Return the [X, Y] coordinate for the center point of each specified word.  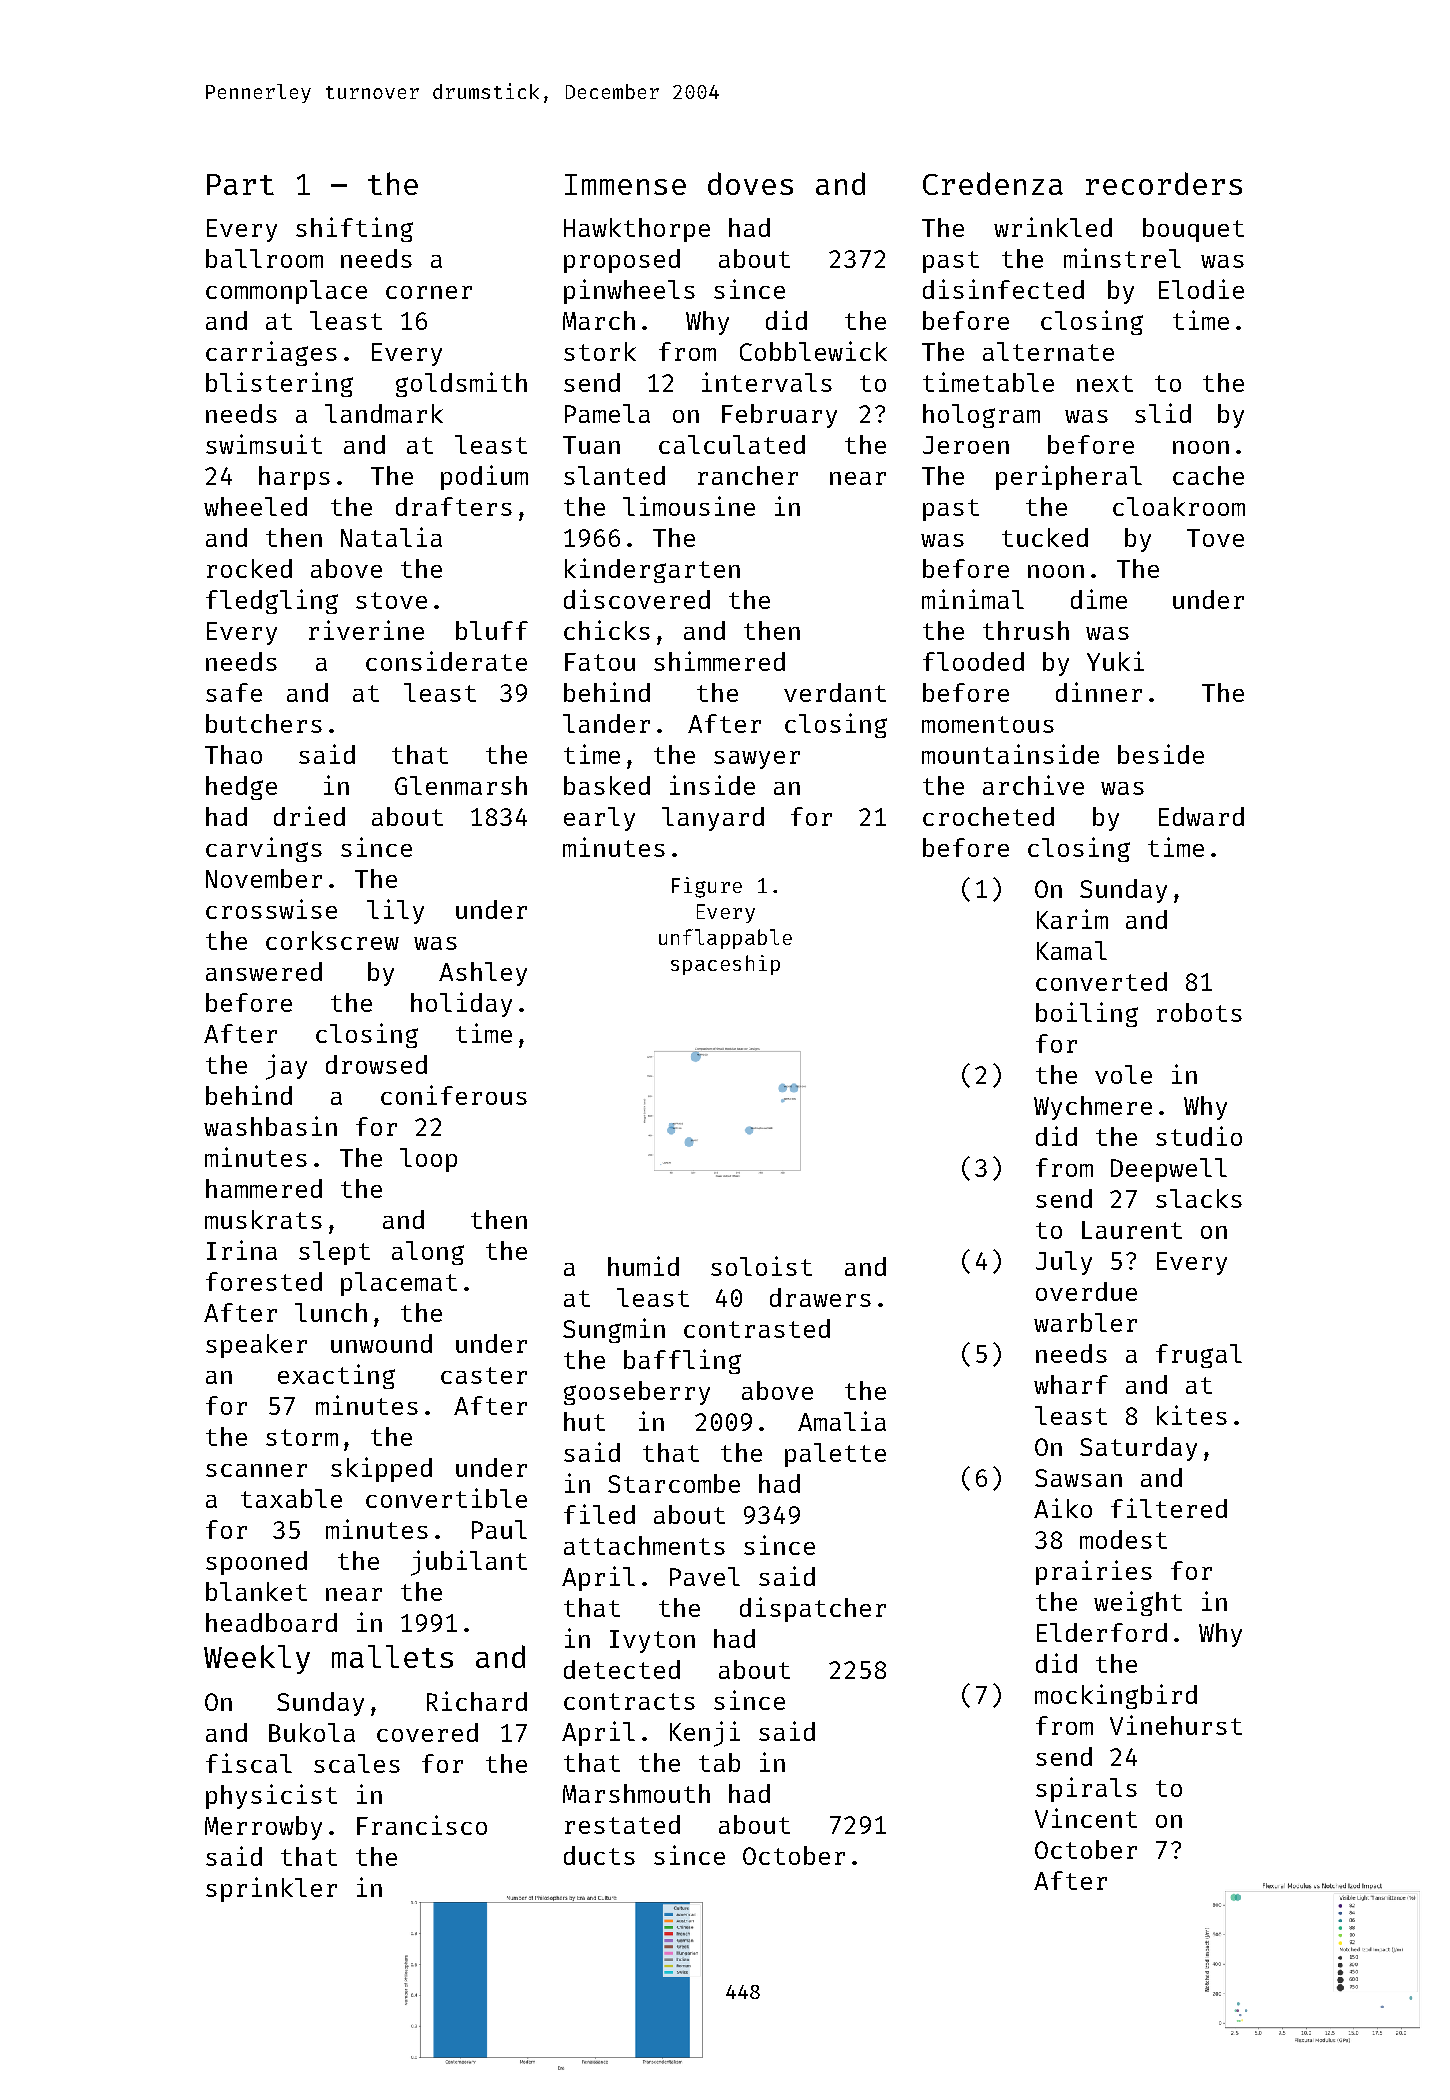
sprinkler [271, 1889]
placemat [399, 1284]
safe [234, 692]
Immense [625, 184]
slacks [1199, 1198]
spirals [1086, 1789]
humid [643, 1266]
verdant [835, 692]
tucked [1045, 537]
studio [1199, 1136]
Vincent [1086, 1818]
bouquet [1193, 230]
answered [264, 971]
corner [429, 292]
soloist [761, 1266]
